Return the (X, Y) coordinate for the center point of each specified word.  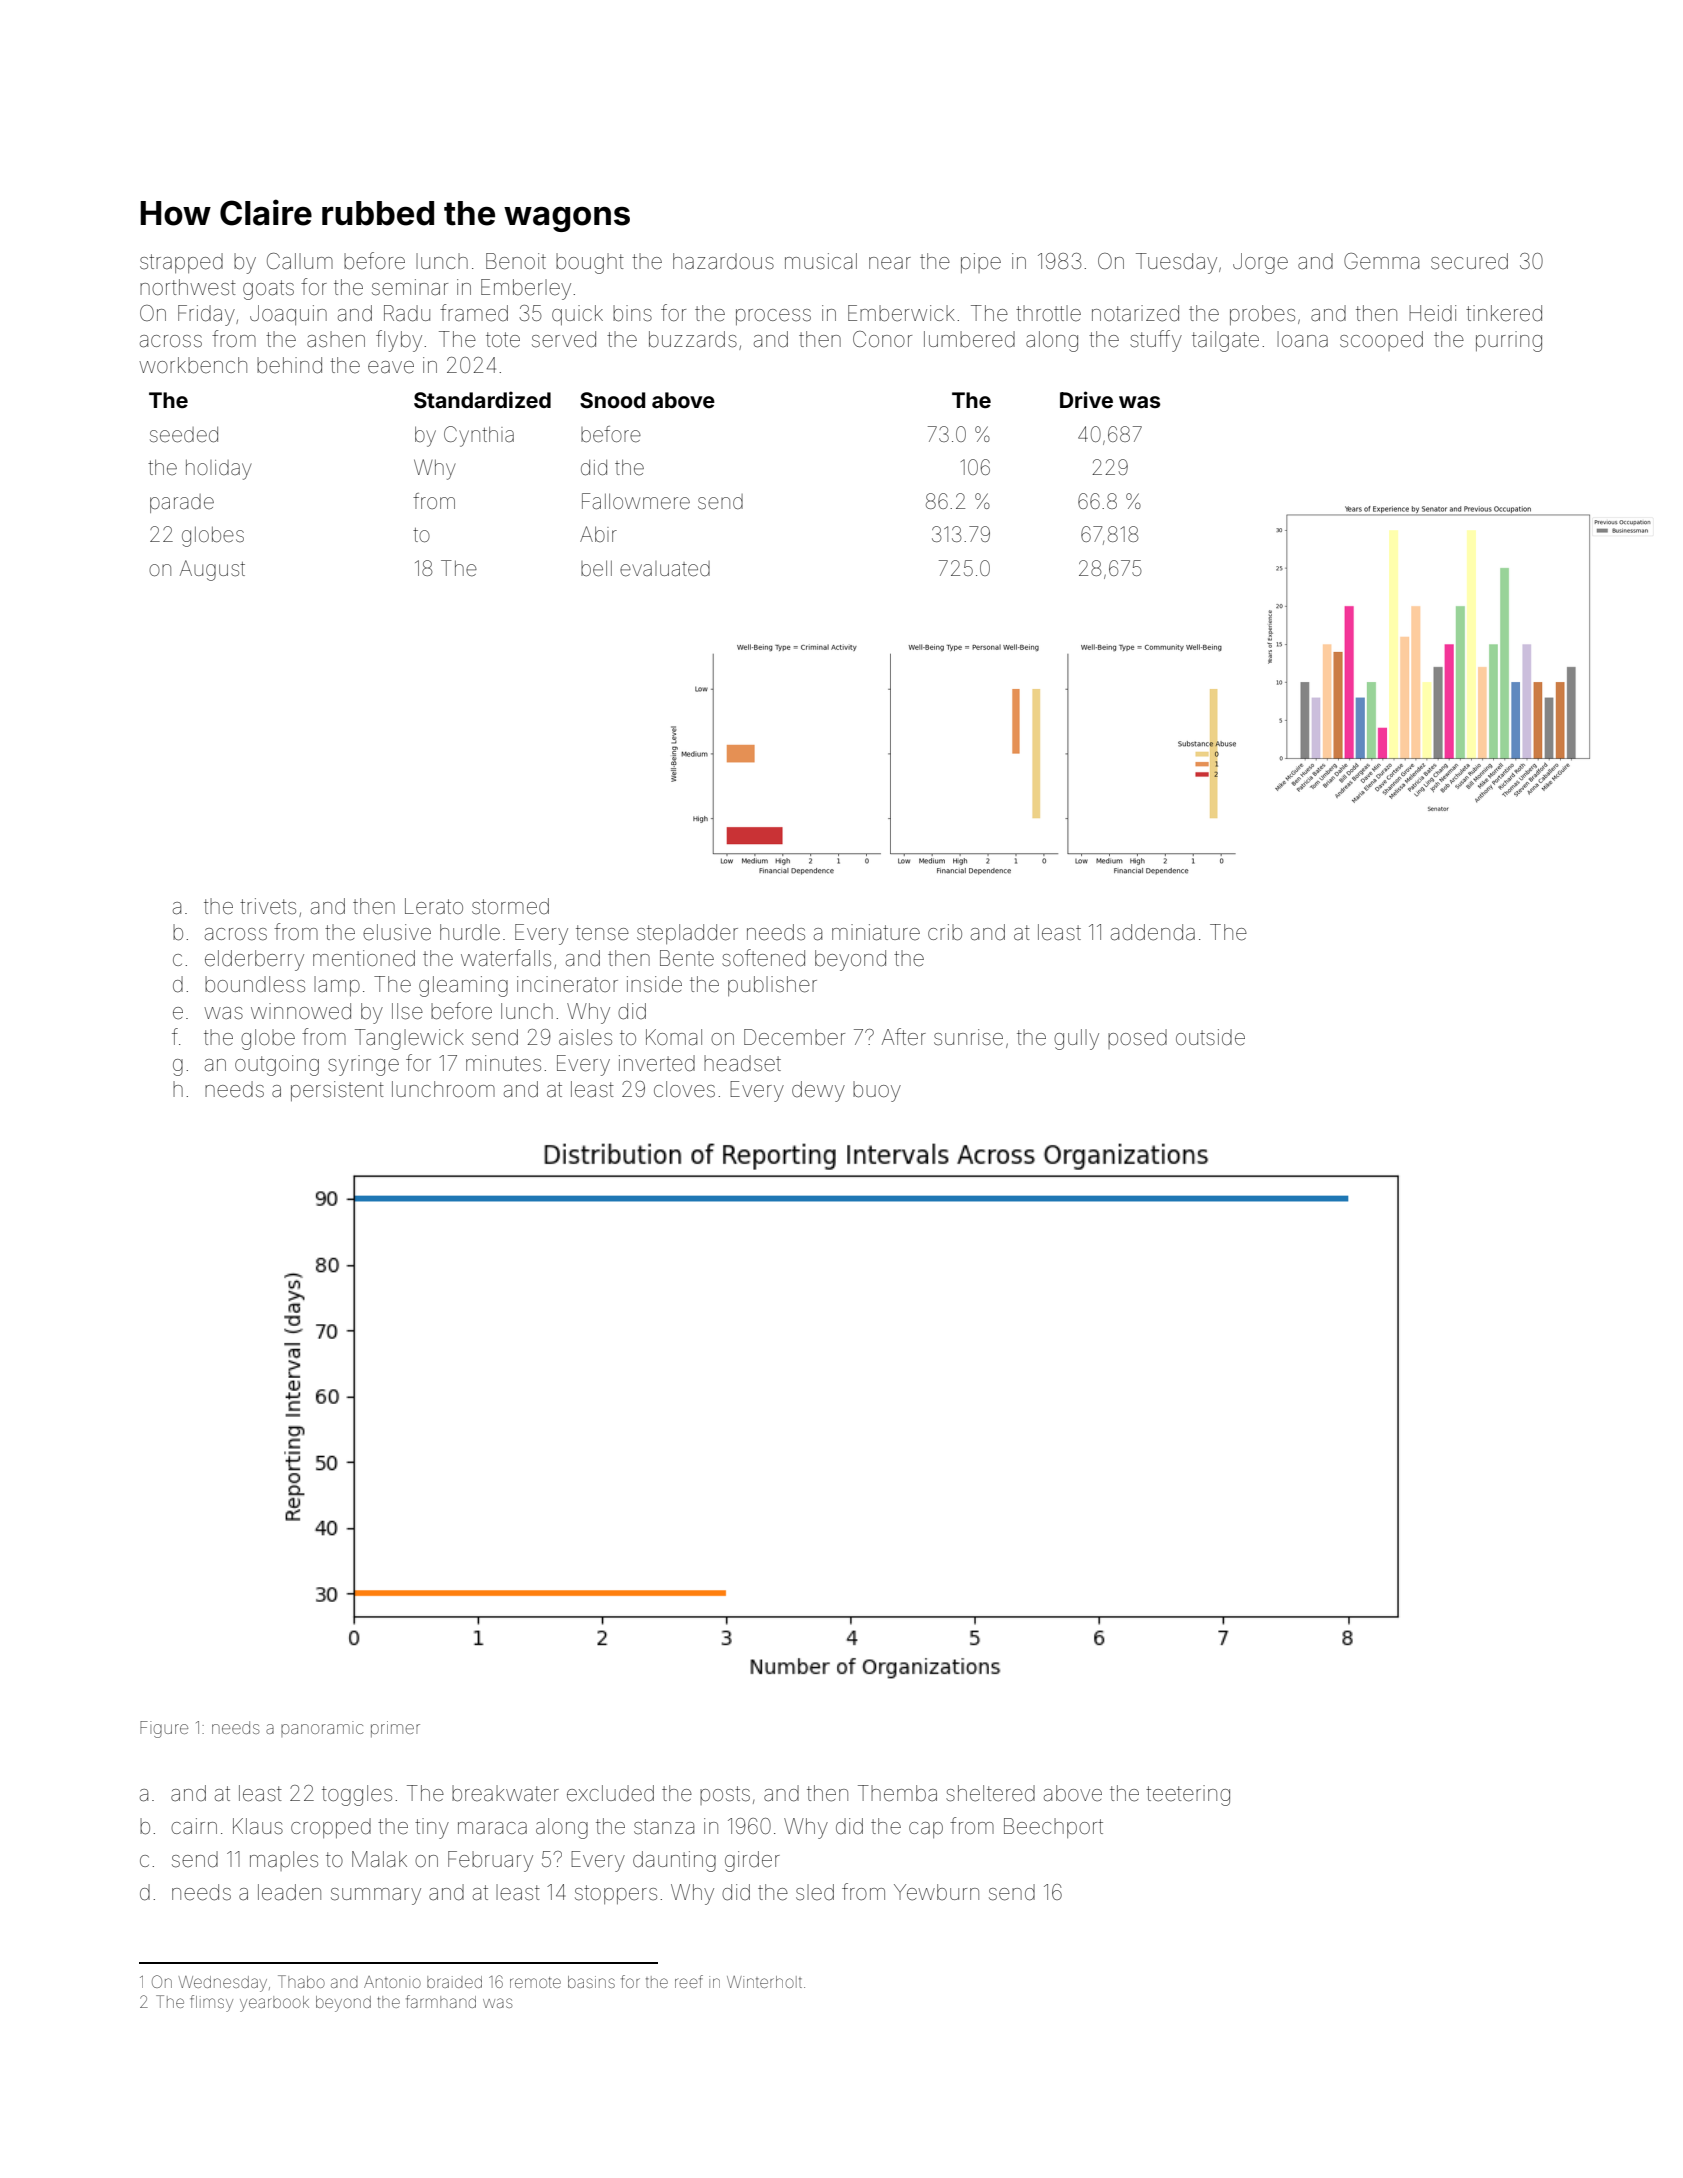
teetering (1188, 1795)
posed (1137, 1039)
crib (945, 932)
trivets (268, 906)
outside (1210, 1037)
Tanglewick (409, 1039)
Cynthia (479, 436)
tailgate (1225, 341)
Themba (897, 1793)
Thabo (301, 1981)
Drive (1086, 399)
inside (654, 984)
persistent (337, 1091)
